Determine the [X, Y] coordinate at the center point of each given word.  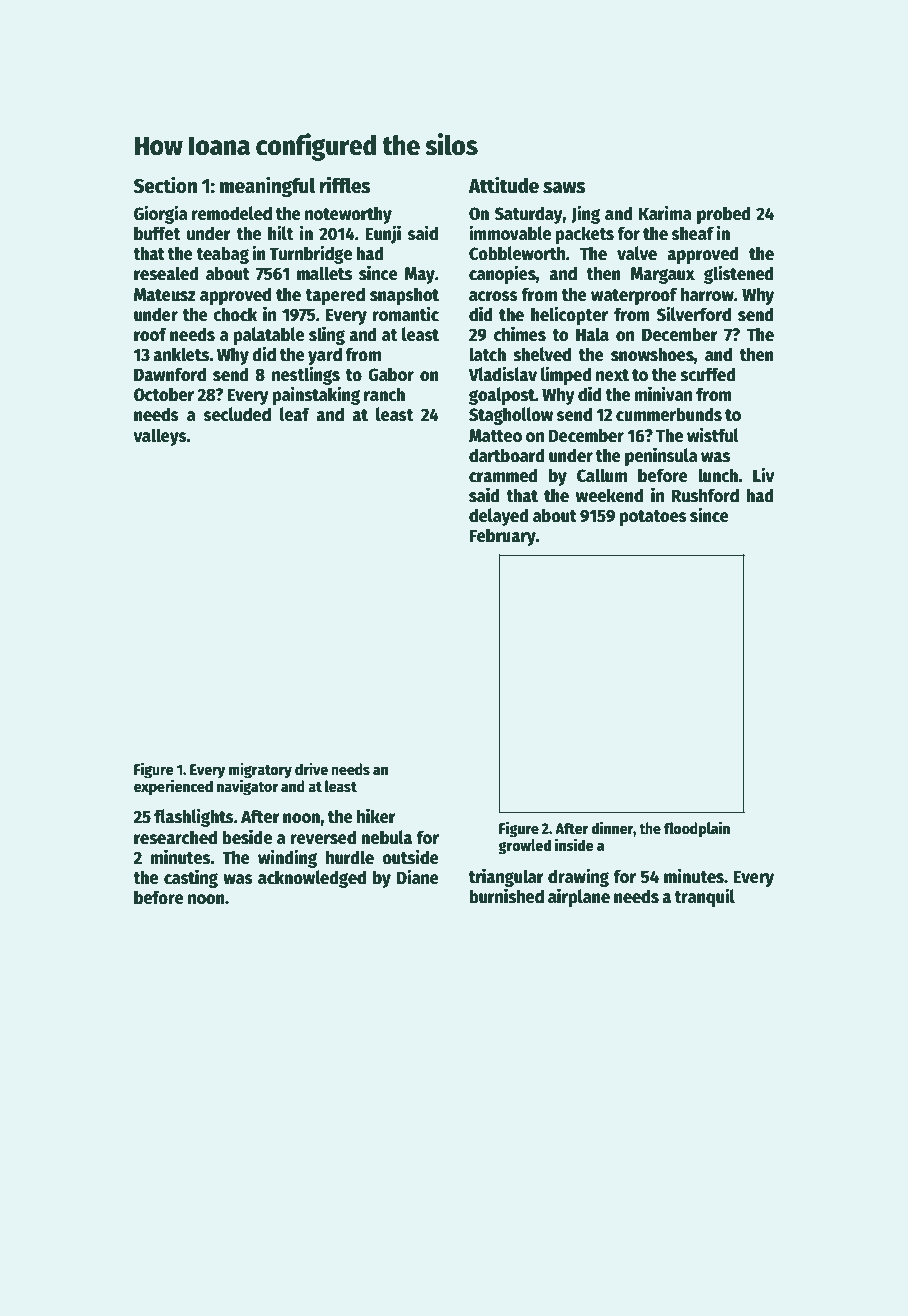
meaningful [267, 187]
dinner [612, 827]
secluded [237, 414]
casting [191, 878]
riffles [345, 185]
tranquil [704, 897]
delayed [499, 517]
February [502, 537]
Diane [418, 877]
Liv [763, 474]
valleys [160, 437]
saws [564, 188]
